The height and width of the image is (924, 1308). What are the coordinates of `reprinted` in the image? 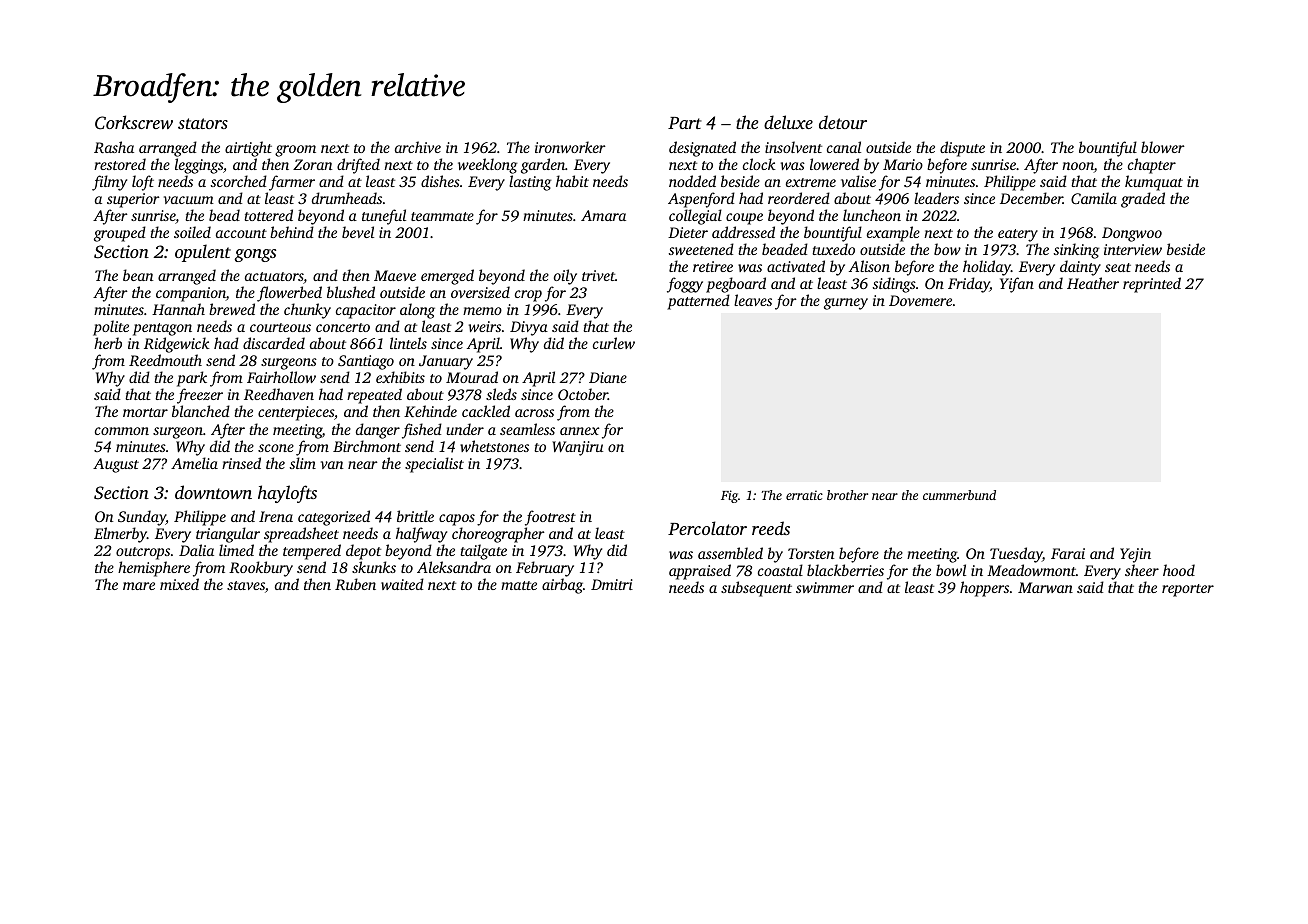 It's located at (1152, 285).
